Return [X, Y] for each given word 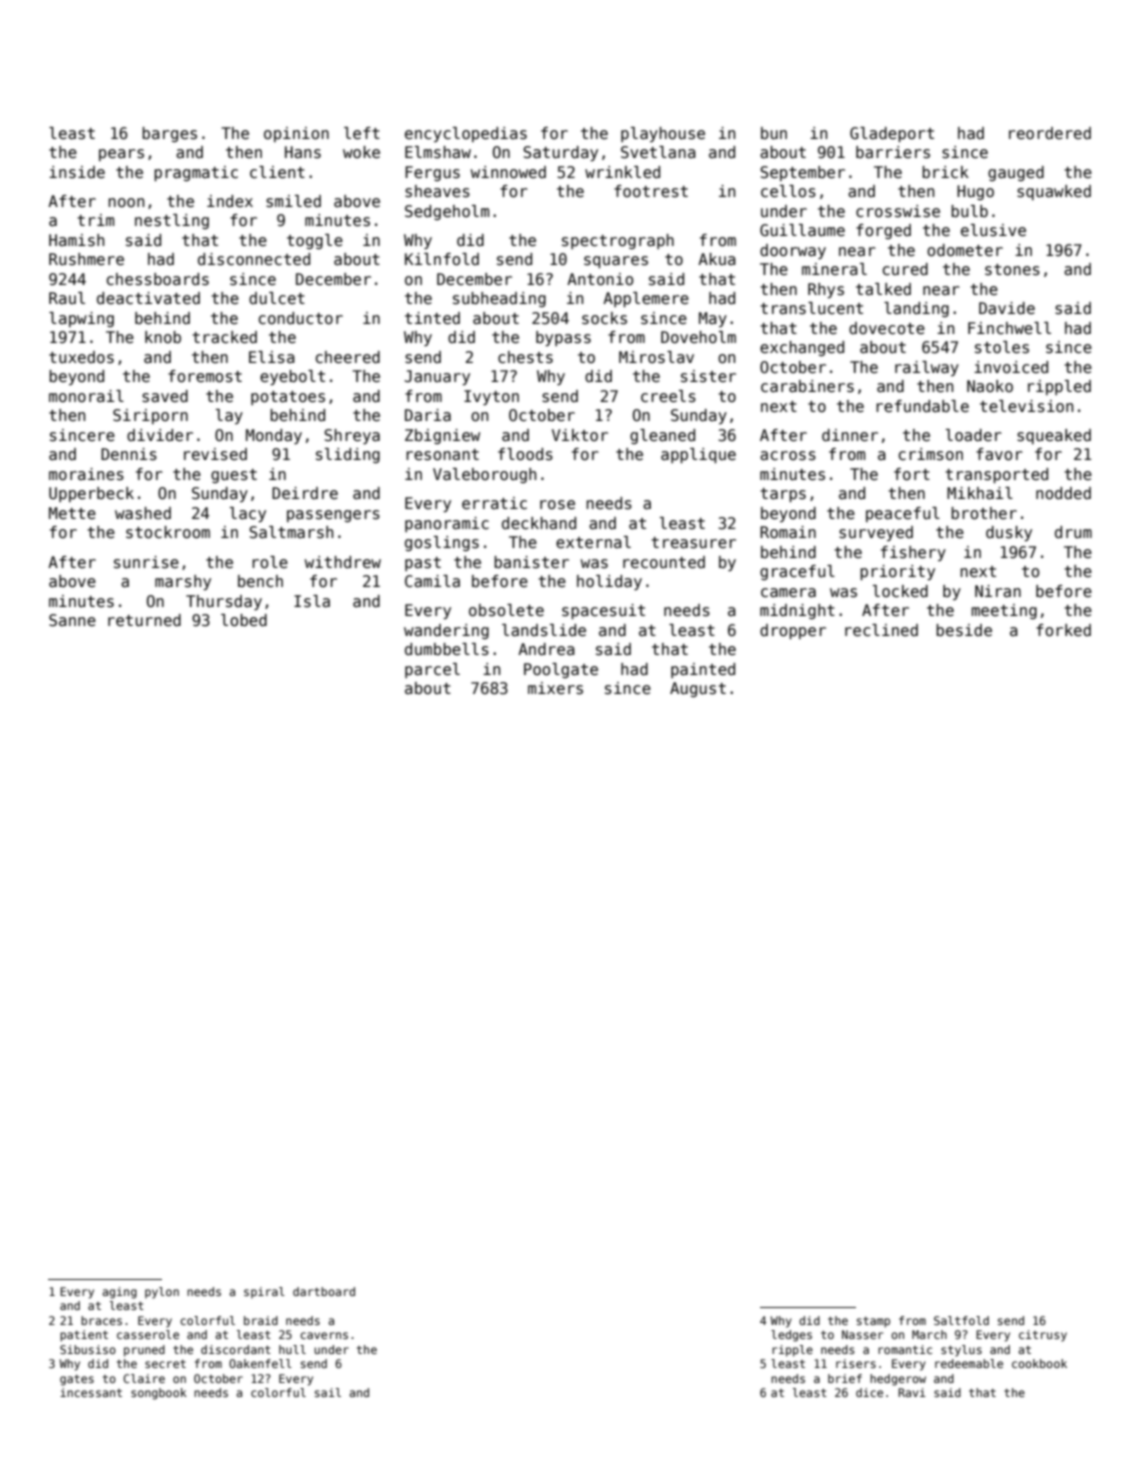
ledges [791, 1336]
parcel [432, 670]
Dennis [129, 454]
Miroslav [656, 357]
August [698, 689]
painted [703, 670]
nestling [172, 221]
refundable [922, 406]
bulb [969, 211]
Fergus [432, 173]
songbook [159, 1394]
